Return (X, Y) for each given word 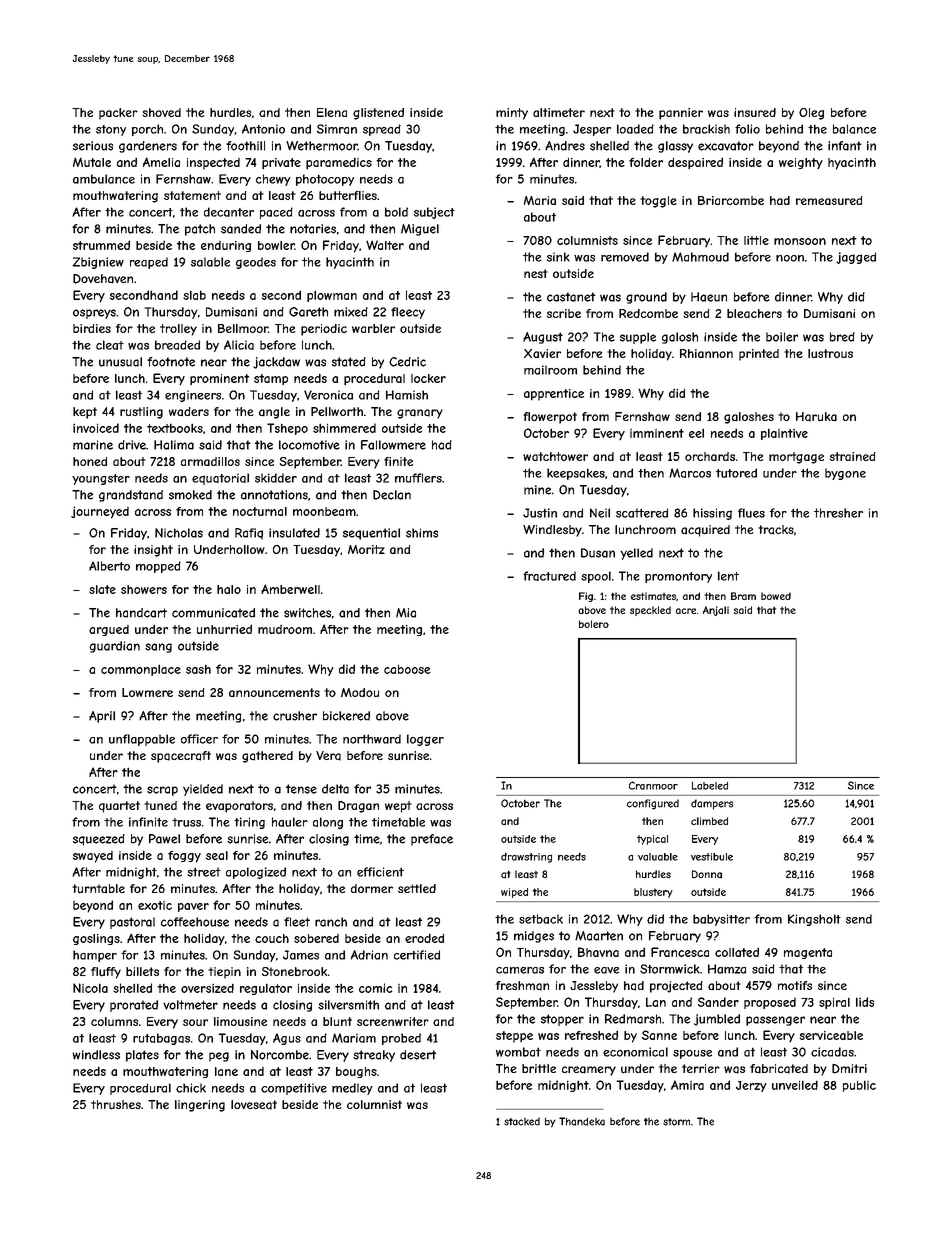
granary (420, 414)
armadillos (210, 461)
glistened (378, 114)
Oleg (811, 114)
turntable (98, 889)
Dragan (358, 807)
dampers (712, 804)
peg (219, 1057)
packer (118, 114)
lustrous (830, 353)
